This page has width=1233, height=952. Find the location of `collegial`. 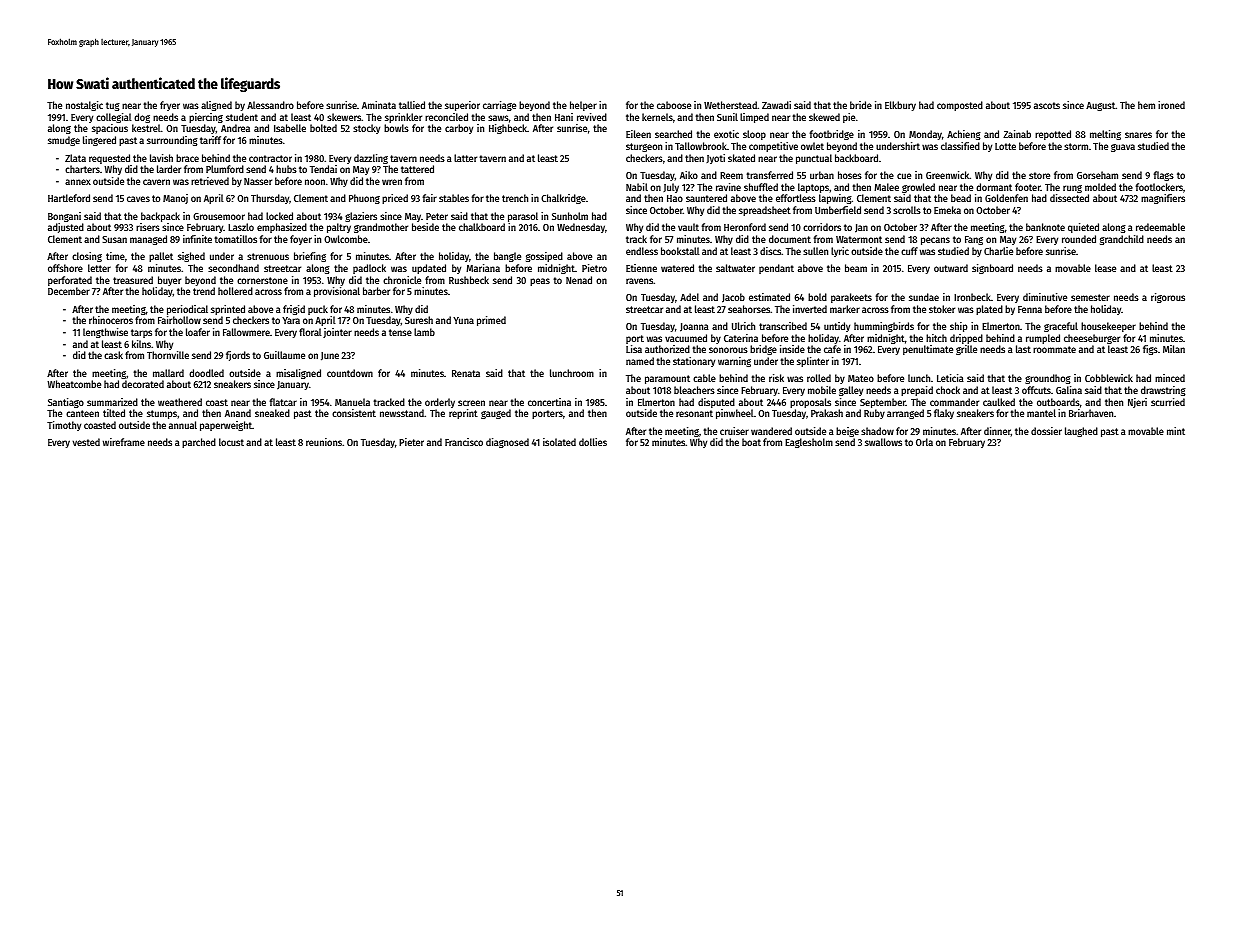

collegial is located at coordinates (114, 118).
